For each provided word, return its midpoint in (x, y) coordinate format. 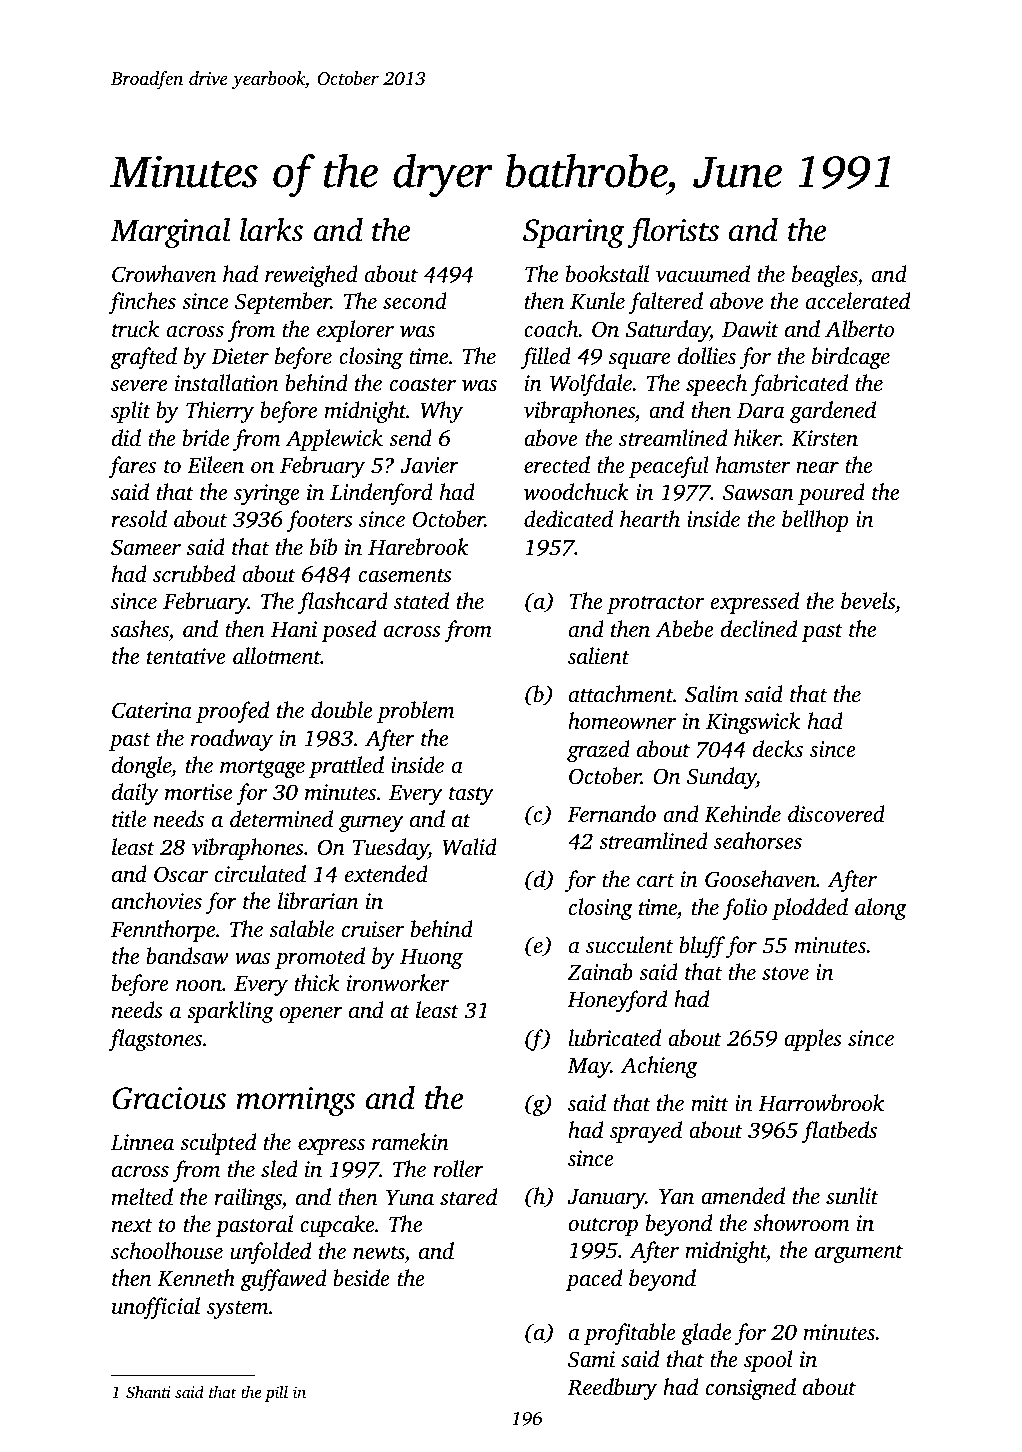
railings (248, 1199)
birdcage (851, 358)
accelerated (858, 301)
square (639, 361)
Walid (469, 847)
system (237, 1310)
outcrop (603, 1227)
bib (323, 547)
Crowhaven (164, 274)
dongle (141, 767)
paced (594, 1280)
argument (859, 1254)
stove (785, 974)
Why (441, 412)
